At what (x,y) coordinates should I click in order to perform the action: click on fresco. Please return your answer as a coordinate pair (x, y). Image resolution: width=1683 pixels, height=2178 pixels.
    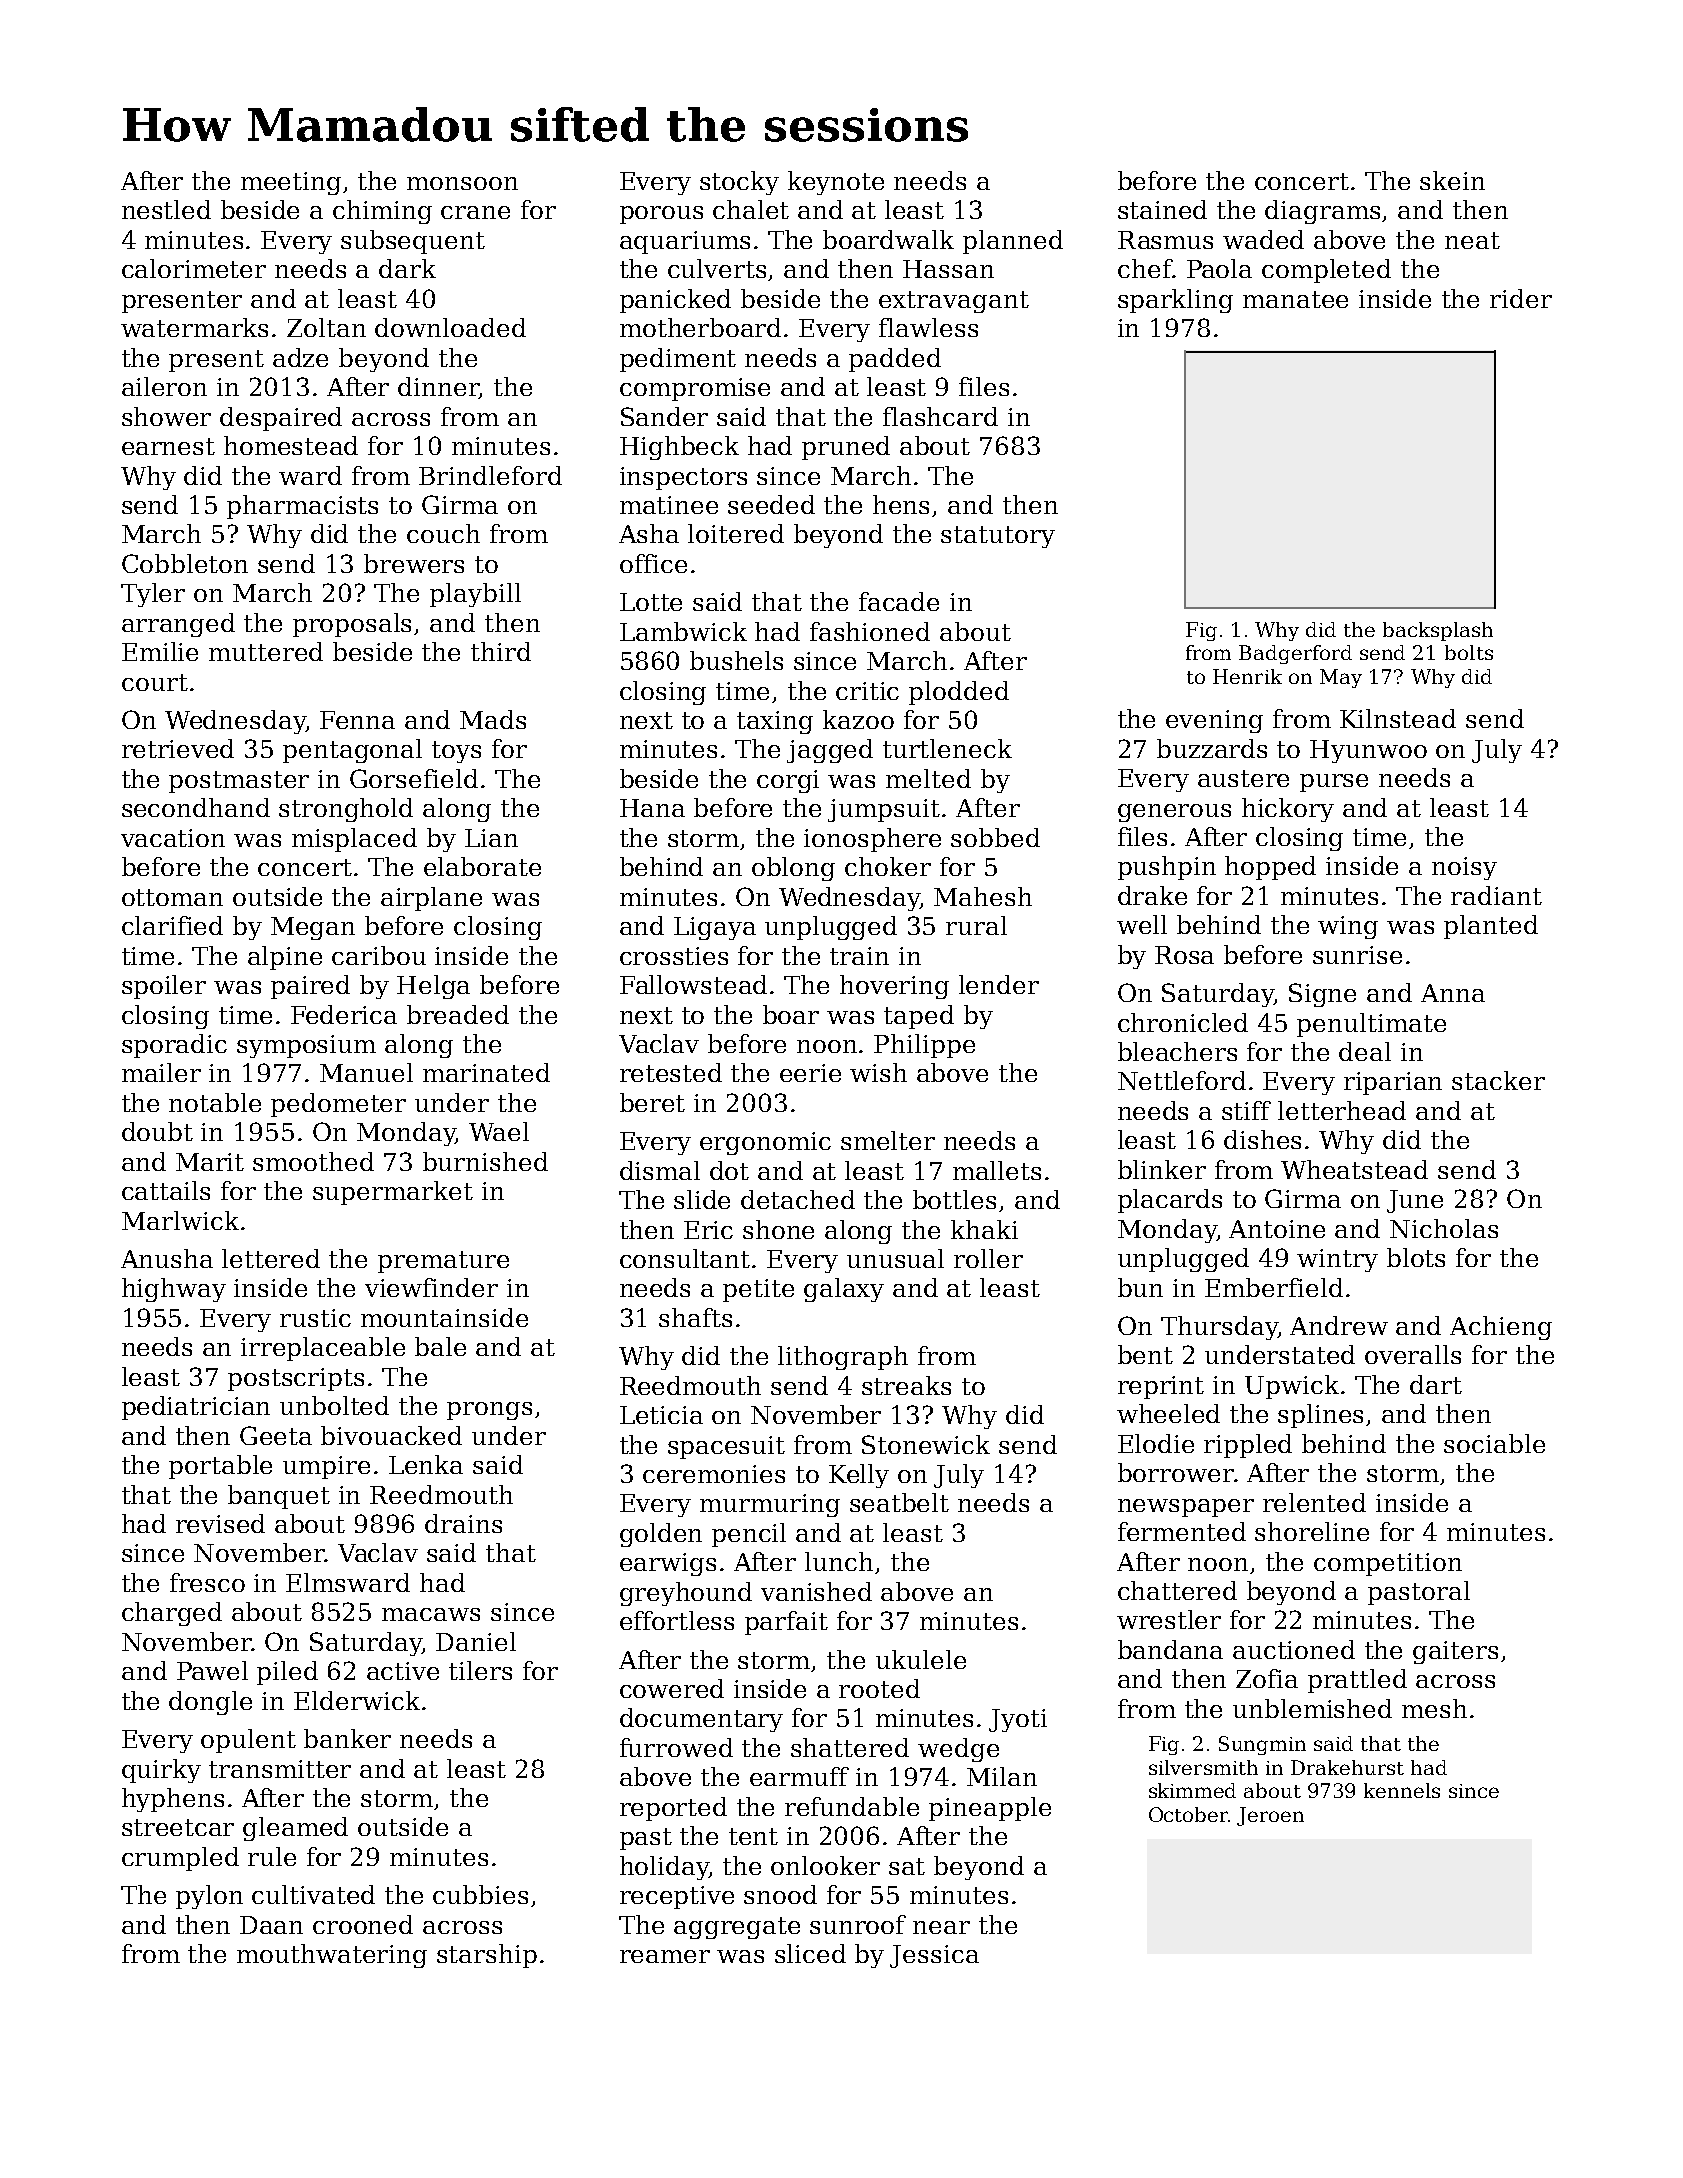
    Looking at the image, I should click on (207, 1582).
